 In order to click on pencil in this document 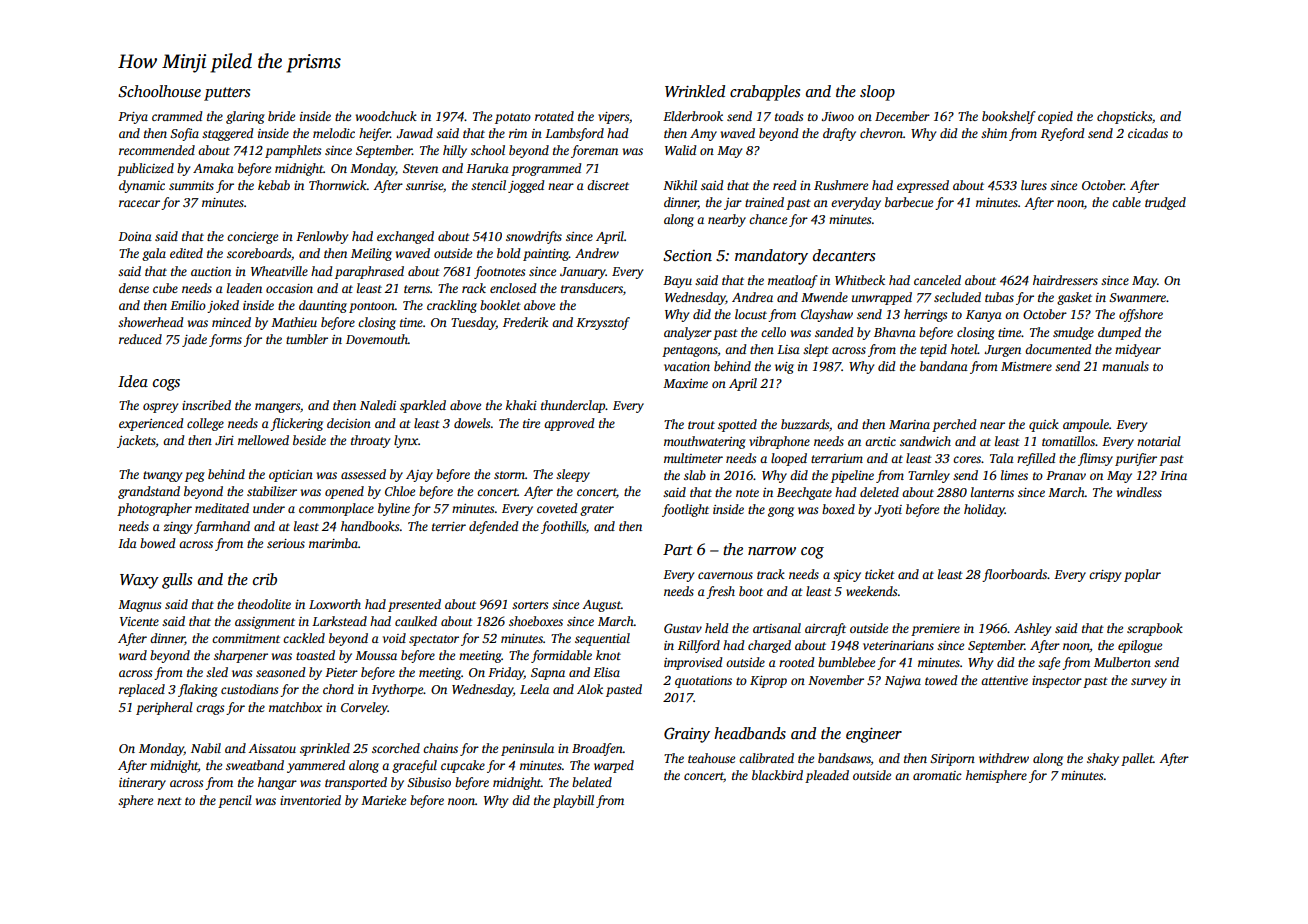, I will do `click(235, 801)`.
